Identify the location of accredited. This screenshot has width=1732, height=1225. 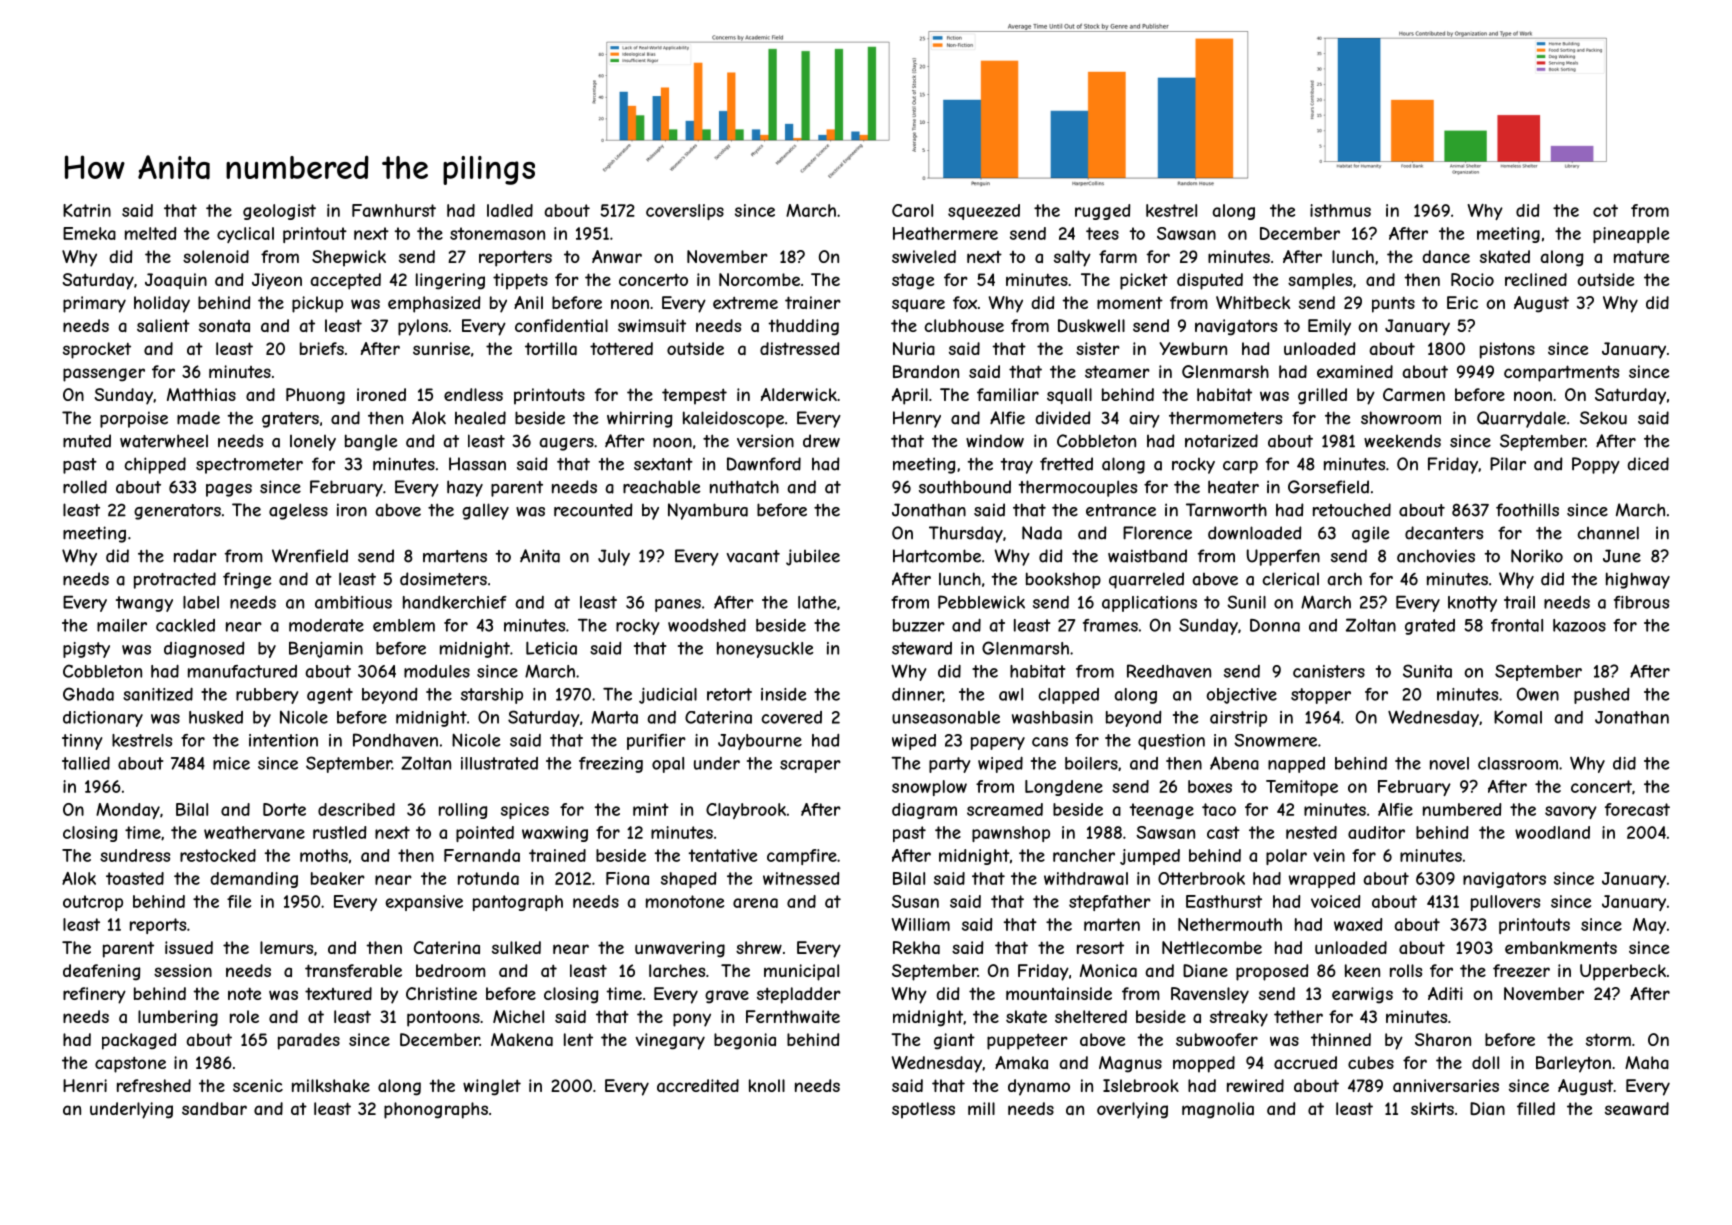
(698, 1085).
